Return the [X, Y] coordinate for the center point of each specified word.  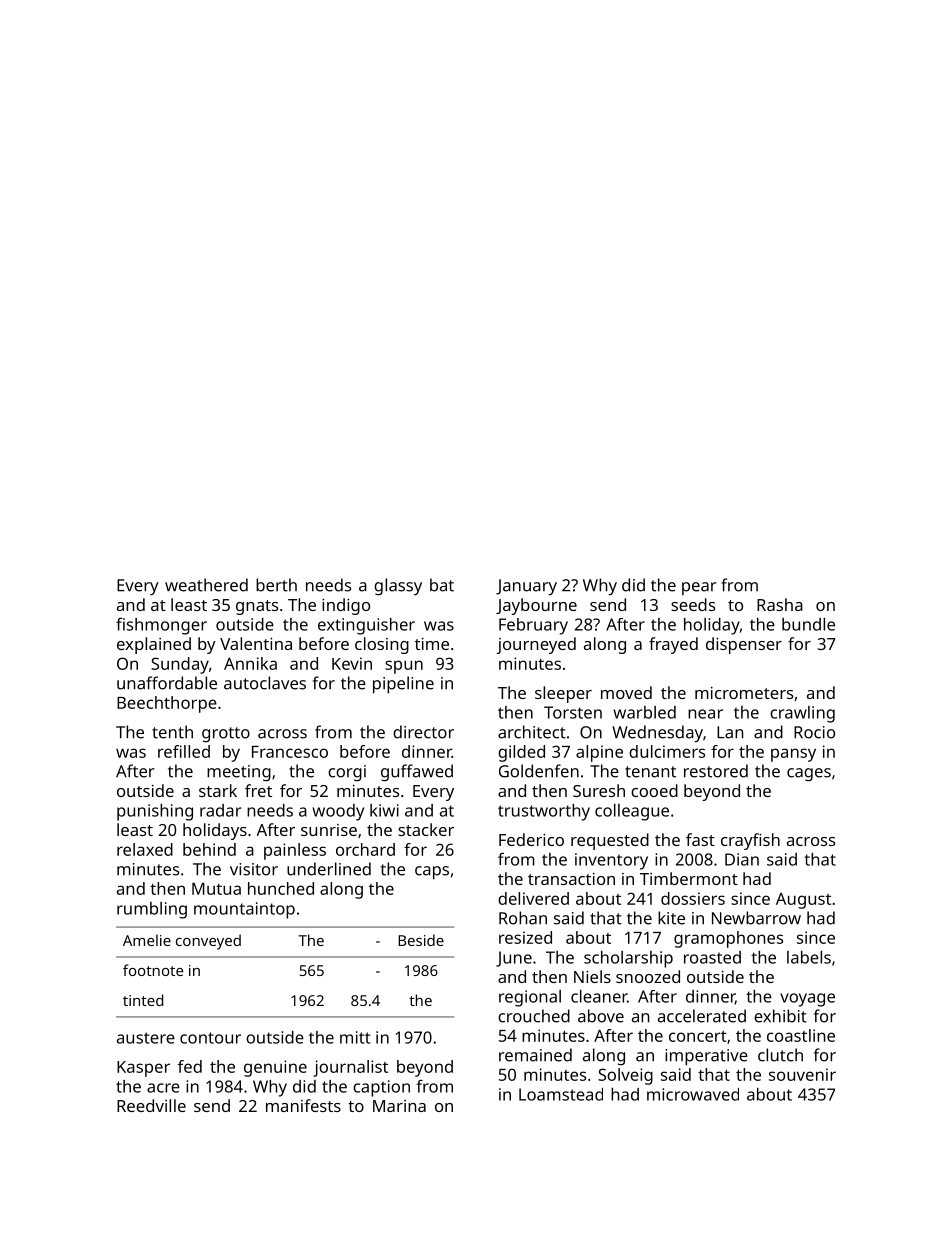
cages [809, 774]
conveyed [208, 942]
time [432, 644]
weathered [206, 585]
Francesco [290, 752]
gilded [521, 753]
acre [163, 1088]
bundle [808, 624]
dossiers [693, 898]
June [514, 959]
